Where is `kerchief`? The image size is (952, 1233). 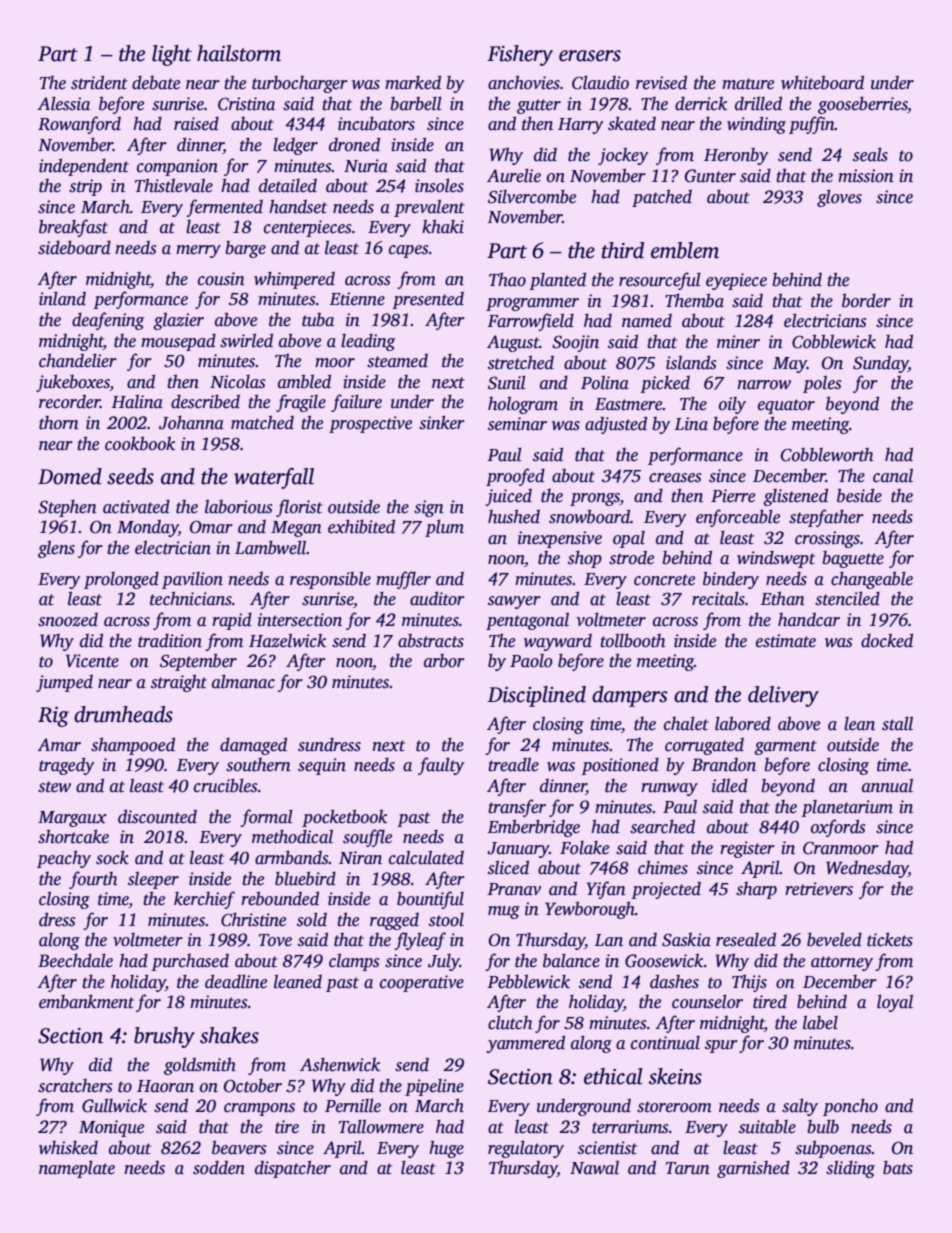
kerchief is located at coordinates (204, 900).
